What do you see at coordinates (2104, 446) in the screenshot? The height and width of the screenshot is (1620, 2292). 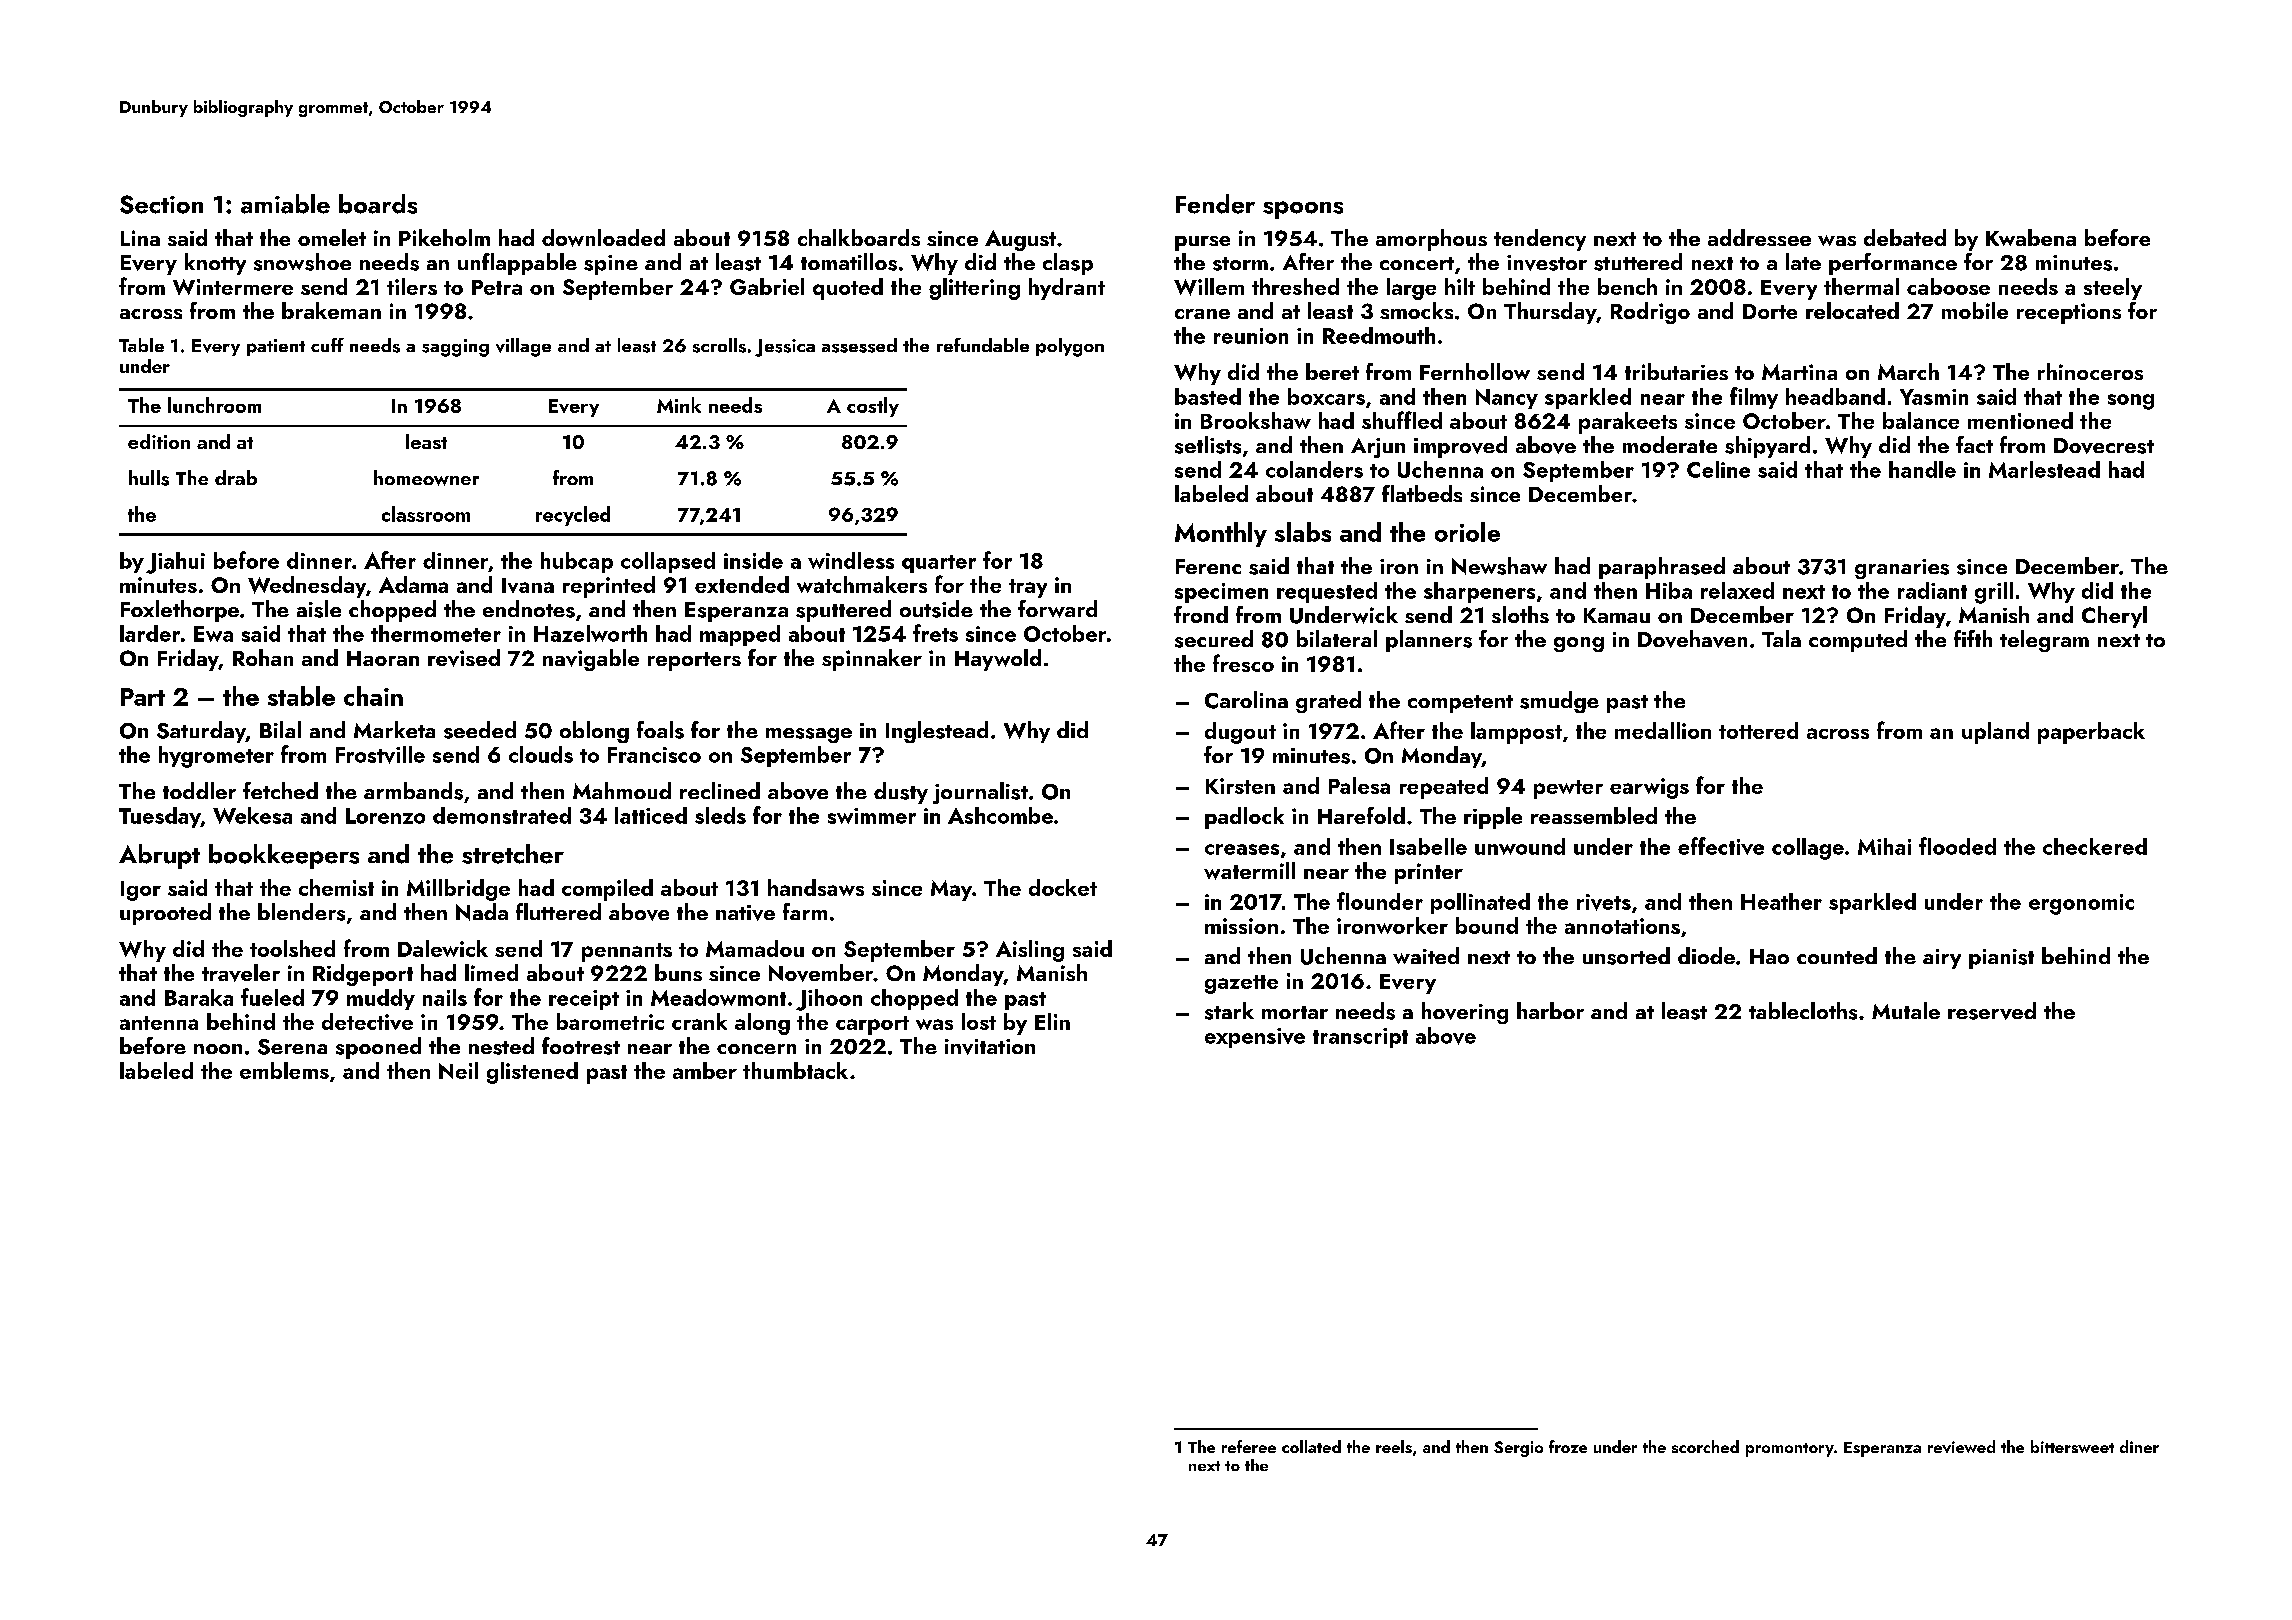 I see `Dovecrest` at bounding box center [2104, 446].
